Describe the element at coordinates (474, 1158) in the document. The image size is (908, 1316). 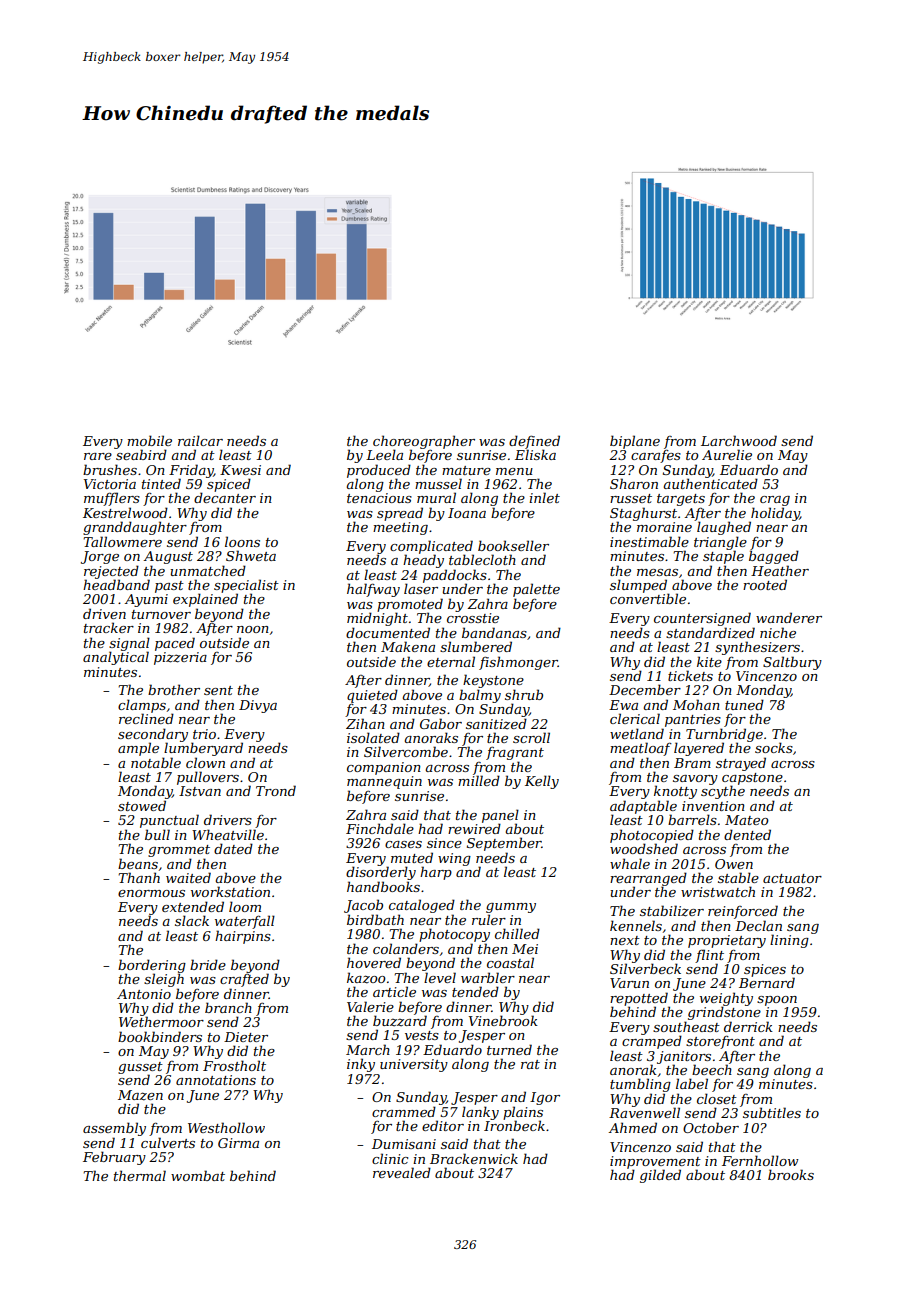
I see `Brackenwick` at that location.
